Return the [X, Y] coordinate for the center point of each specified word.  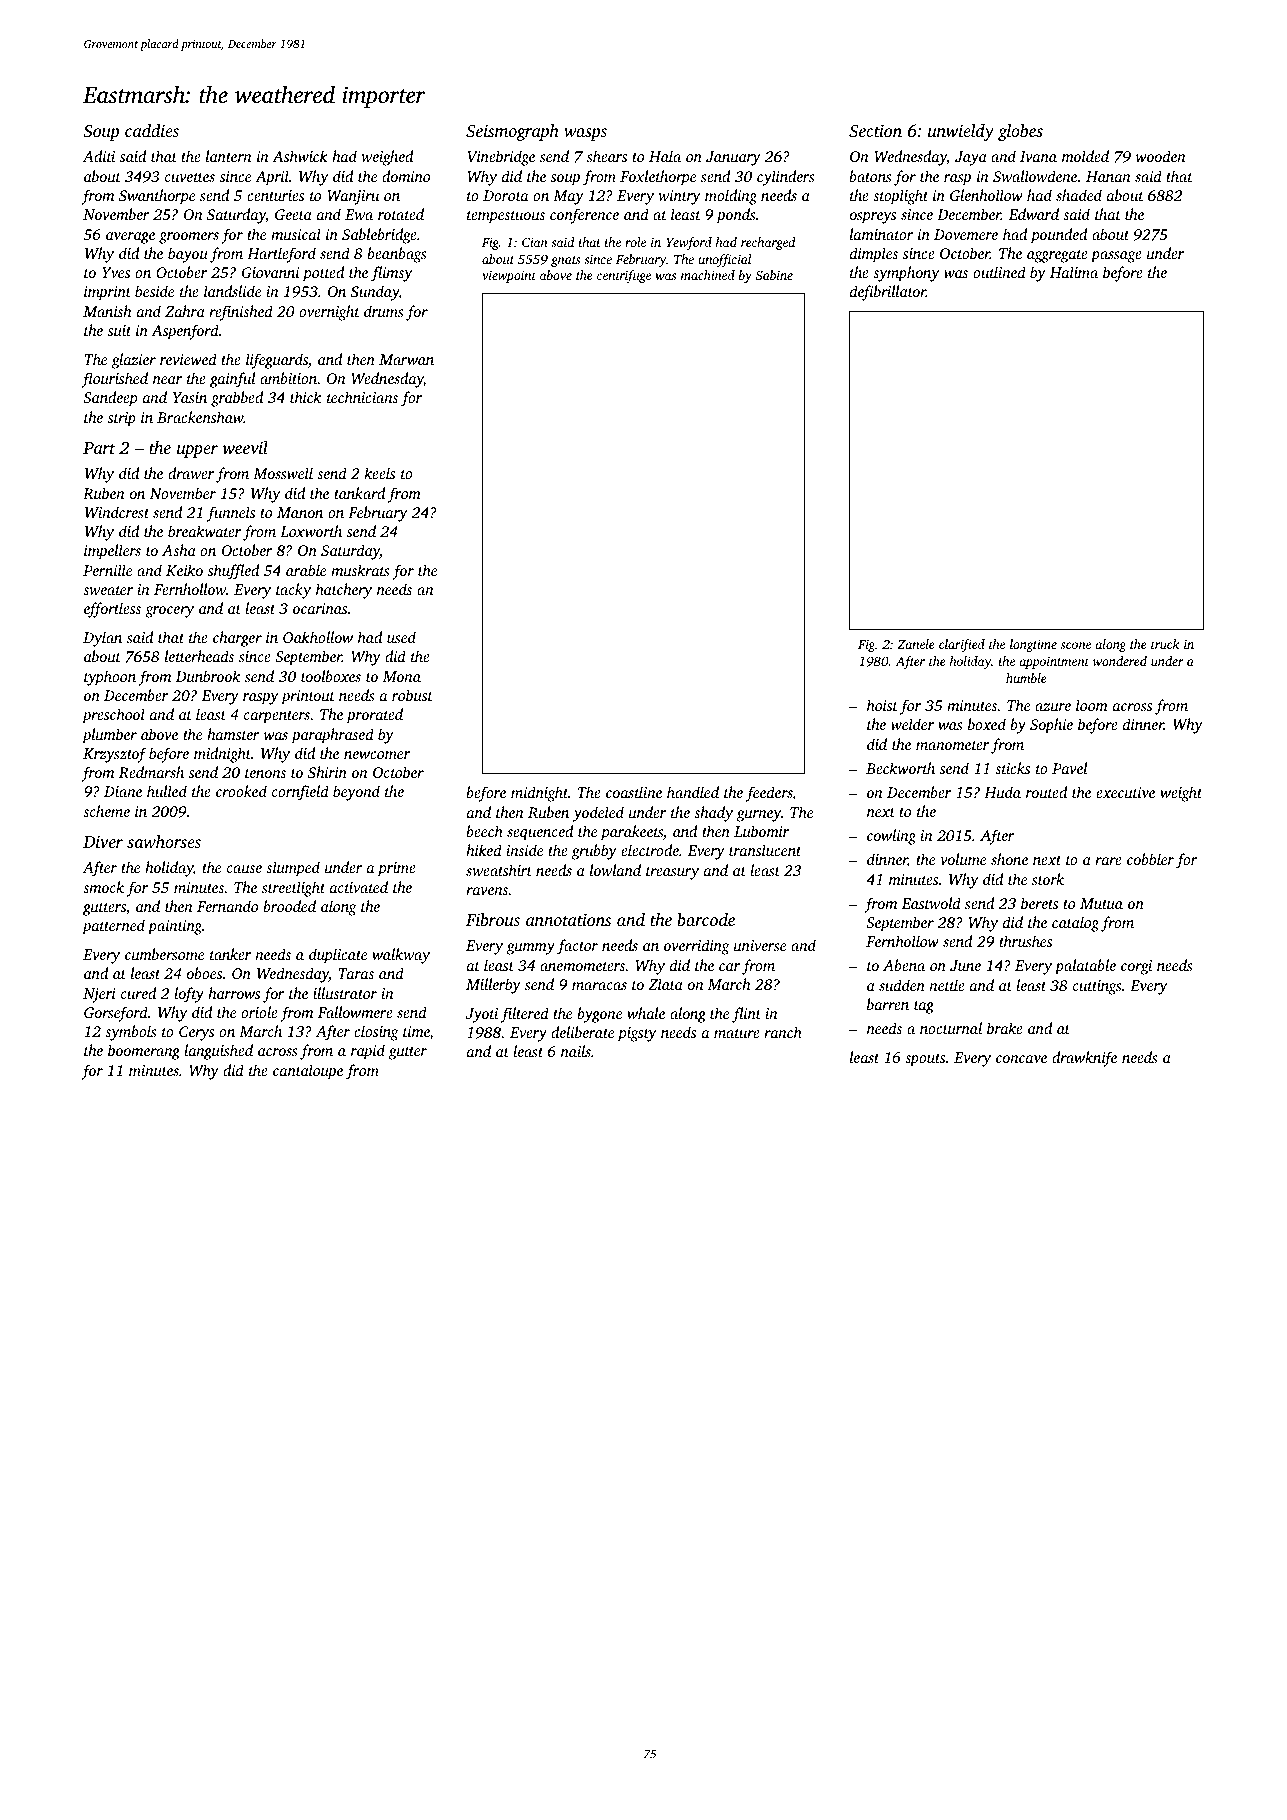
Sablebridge [379, 236]
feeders [769, 794]
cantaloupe [308, 1072]
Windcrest [117, 512]
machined [708, 275]
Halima [1074, 272]
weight [1181, 794]
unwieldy [961, 132]
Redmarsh [151, 772]
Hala [665, 156]
